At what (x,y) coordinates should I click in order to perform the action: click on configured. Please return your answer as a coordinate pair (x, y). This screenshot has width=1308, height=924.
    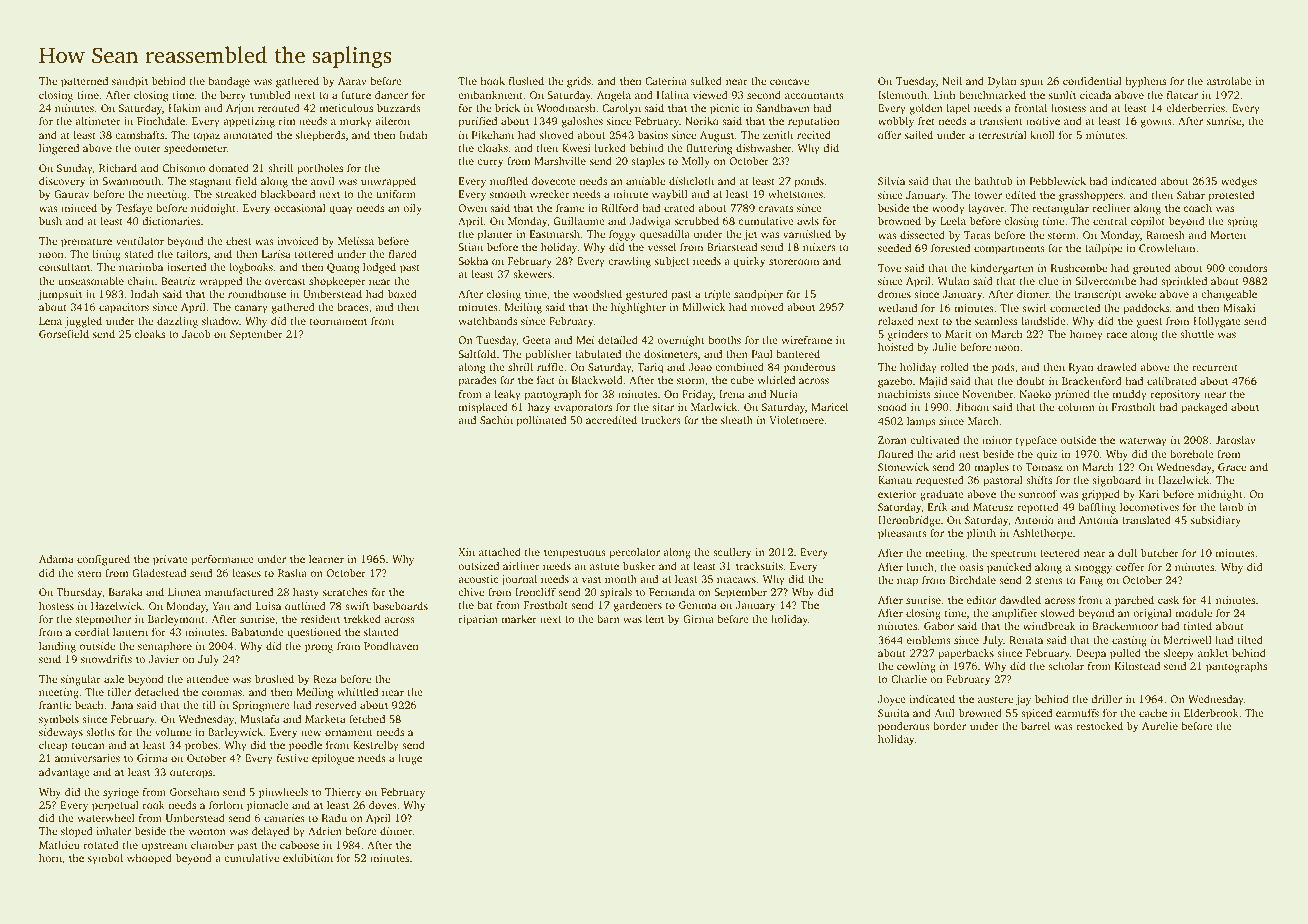
    Looking at the image, I should click on (103, 560).
